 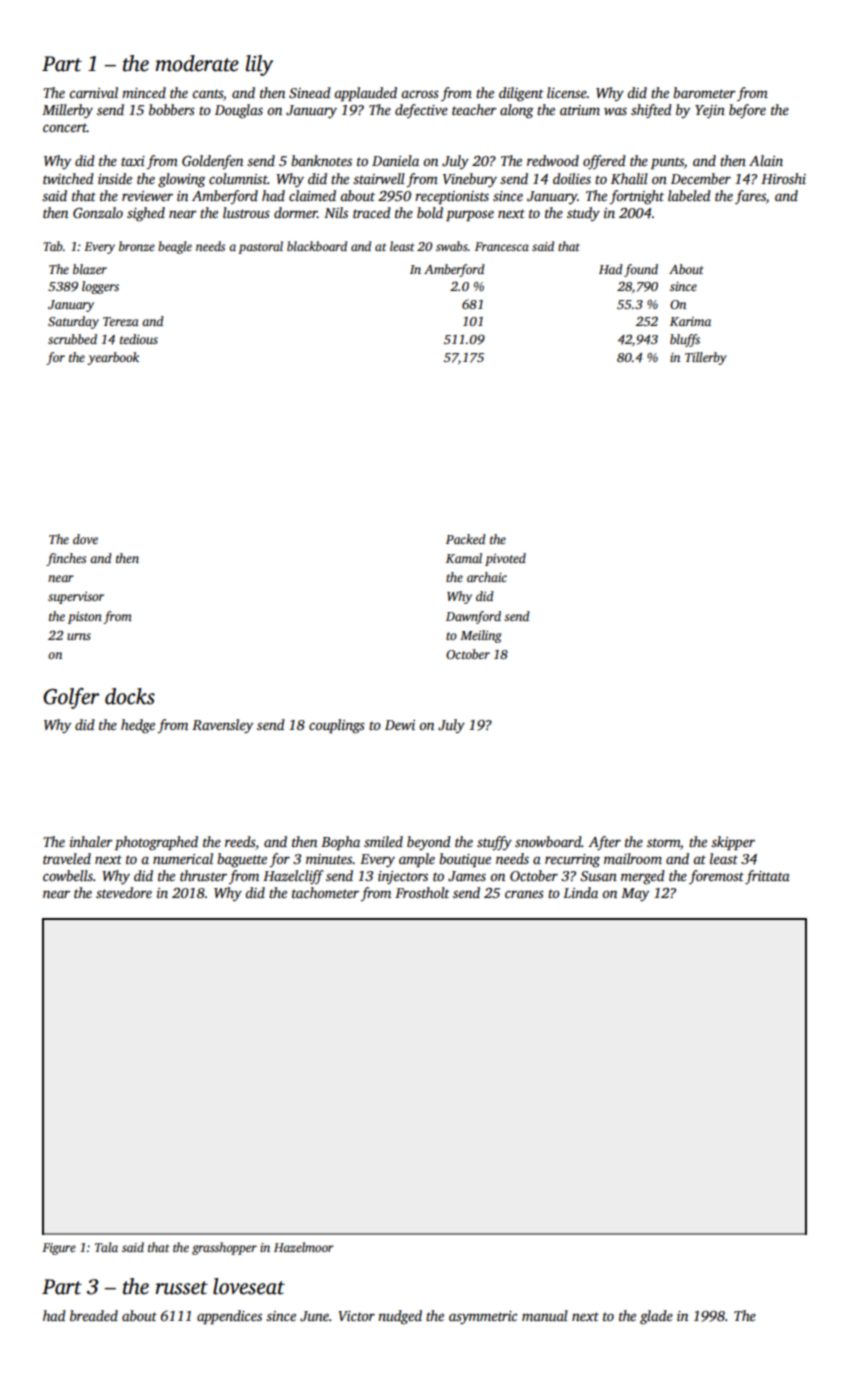 What do you see at coordinates (130, 696) in the screenshot?
I see `docks` at bounding box center [130, 696].
